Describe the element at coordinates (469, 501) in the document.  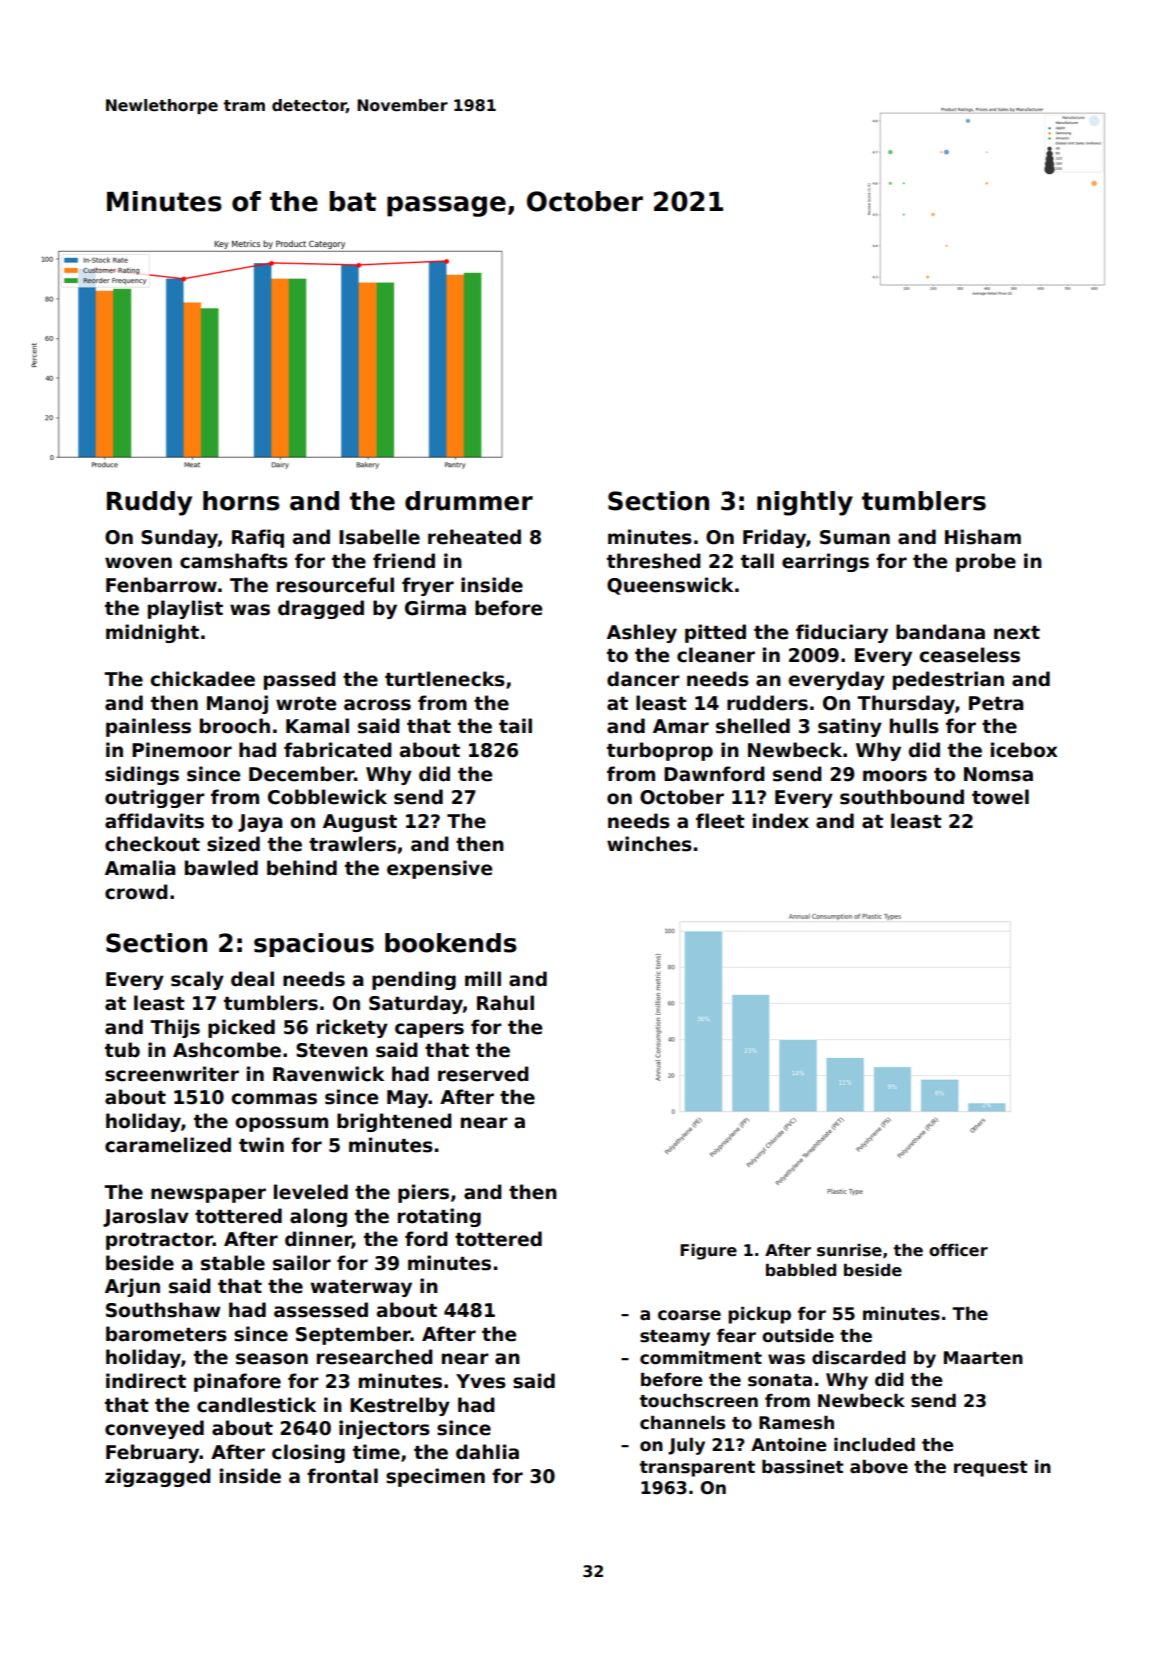
I see `drummer` at that location.
